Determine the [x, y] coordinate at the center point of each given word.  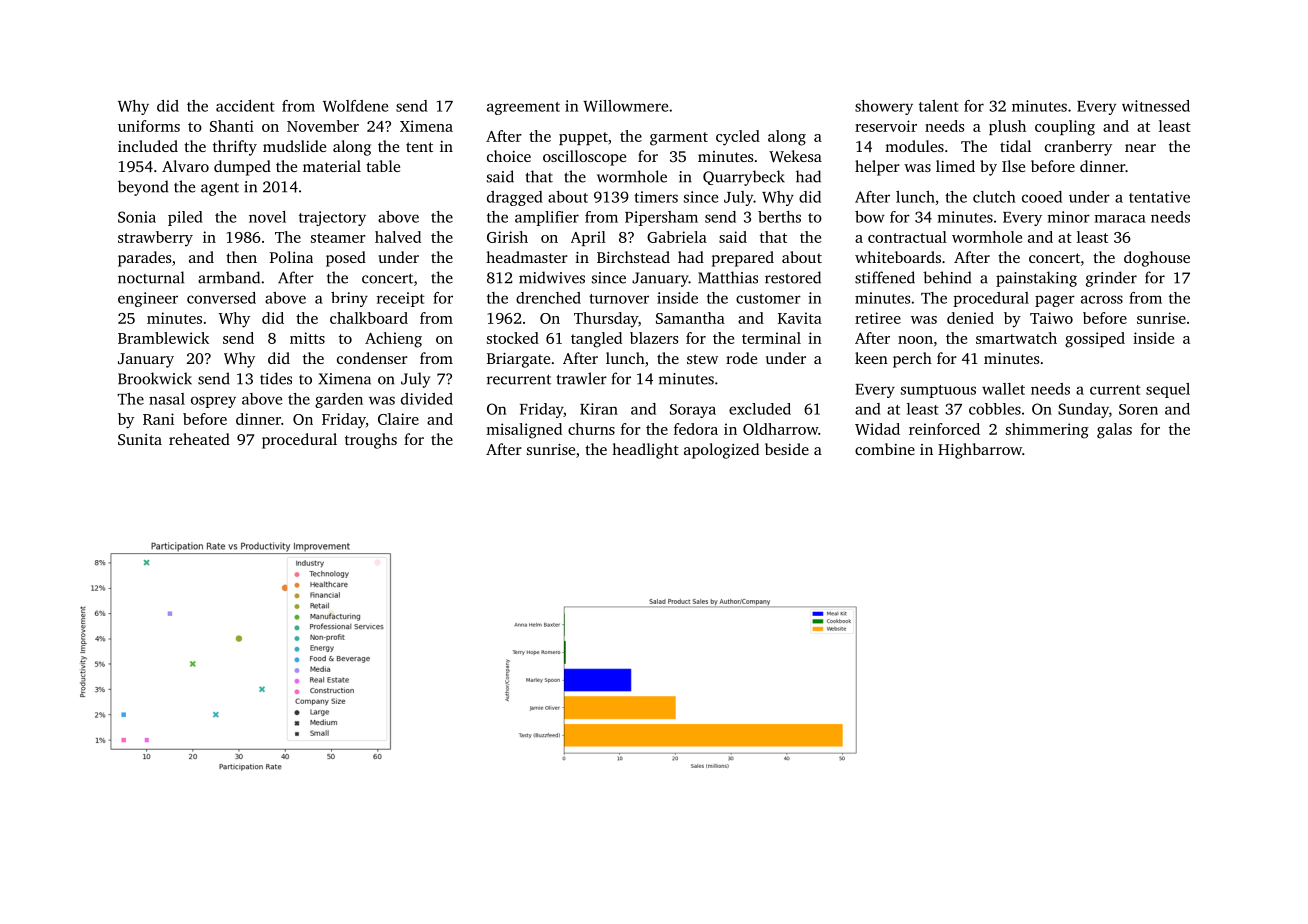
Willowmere [625, 106]
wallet [1003, 389]
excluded [760, 409]
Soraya [693, 411]
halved [398, 237]
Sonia [137, 217]
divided [427, 399]
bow [870, 217]
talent [939, 106]
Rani [158, 419]
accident [245, 106]
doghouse [1157, 259]
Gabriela [677, 237]
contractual [907, 237]
